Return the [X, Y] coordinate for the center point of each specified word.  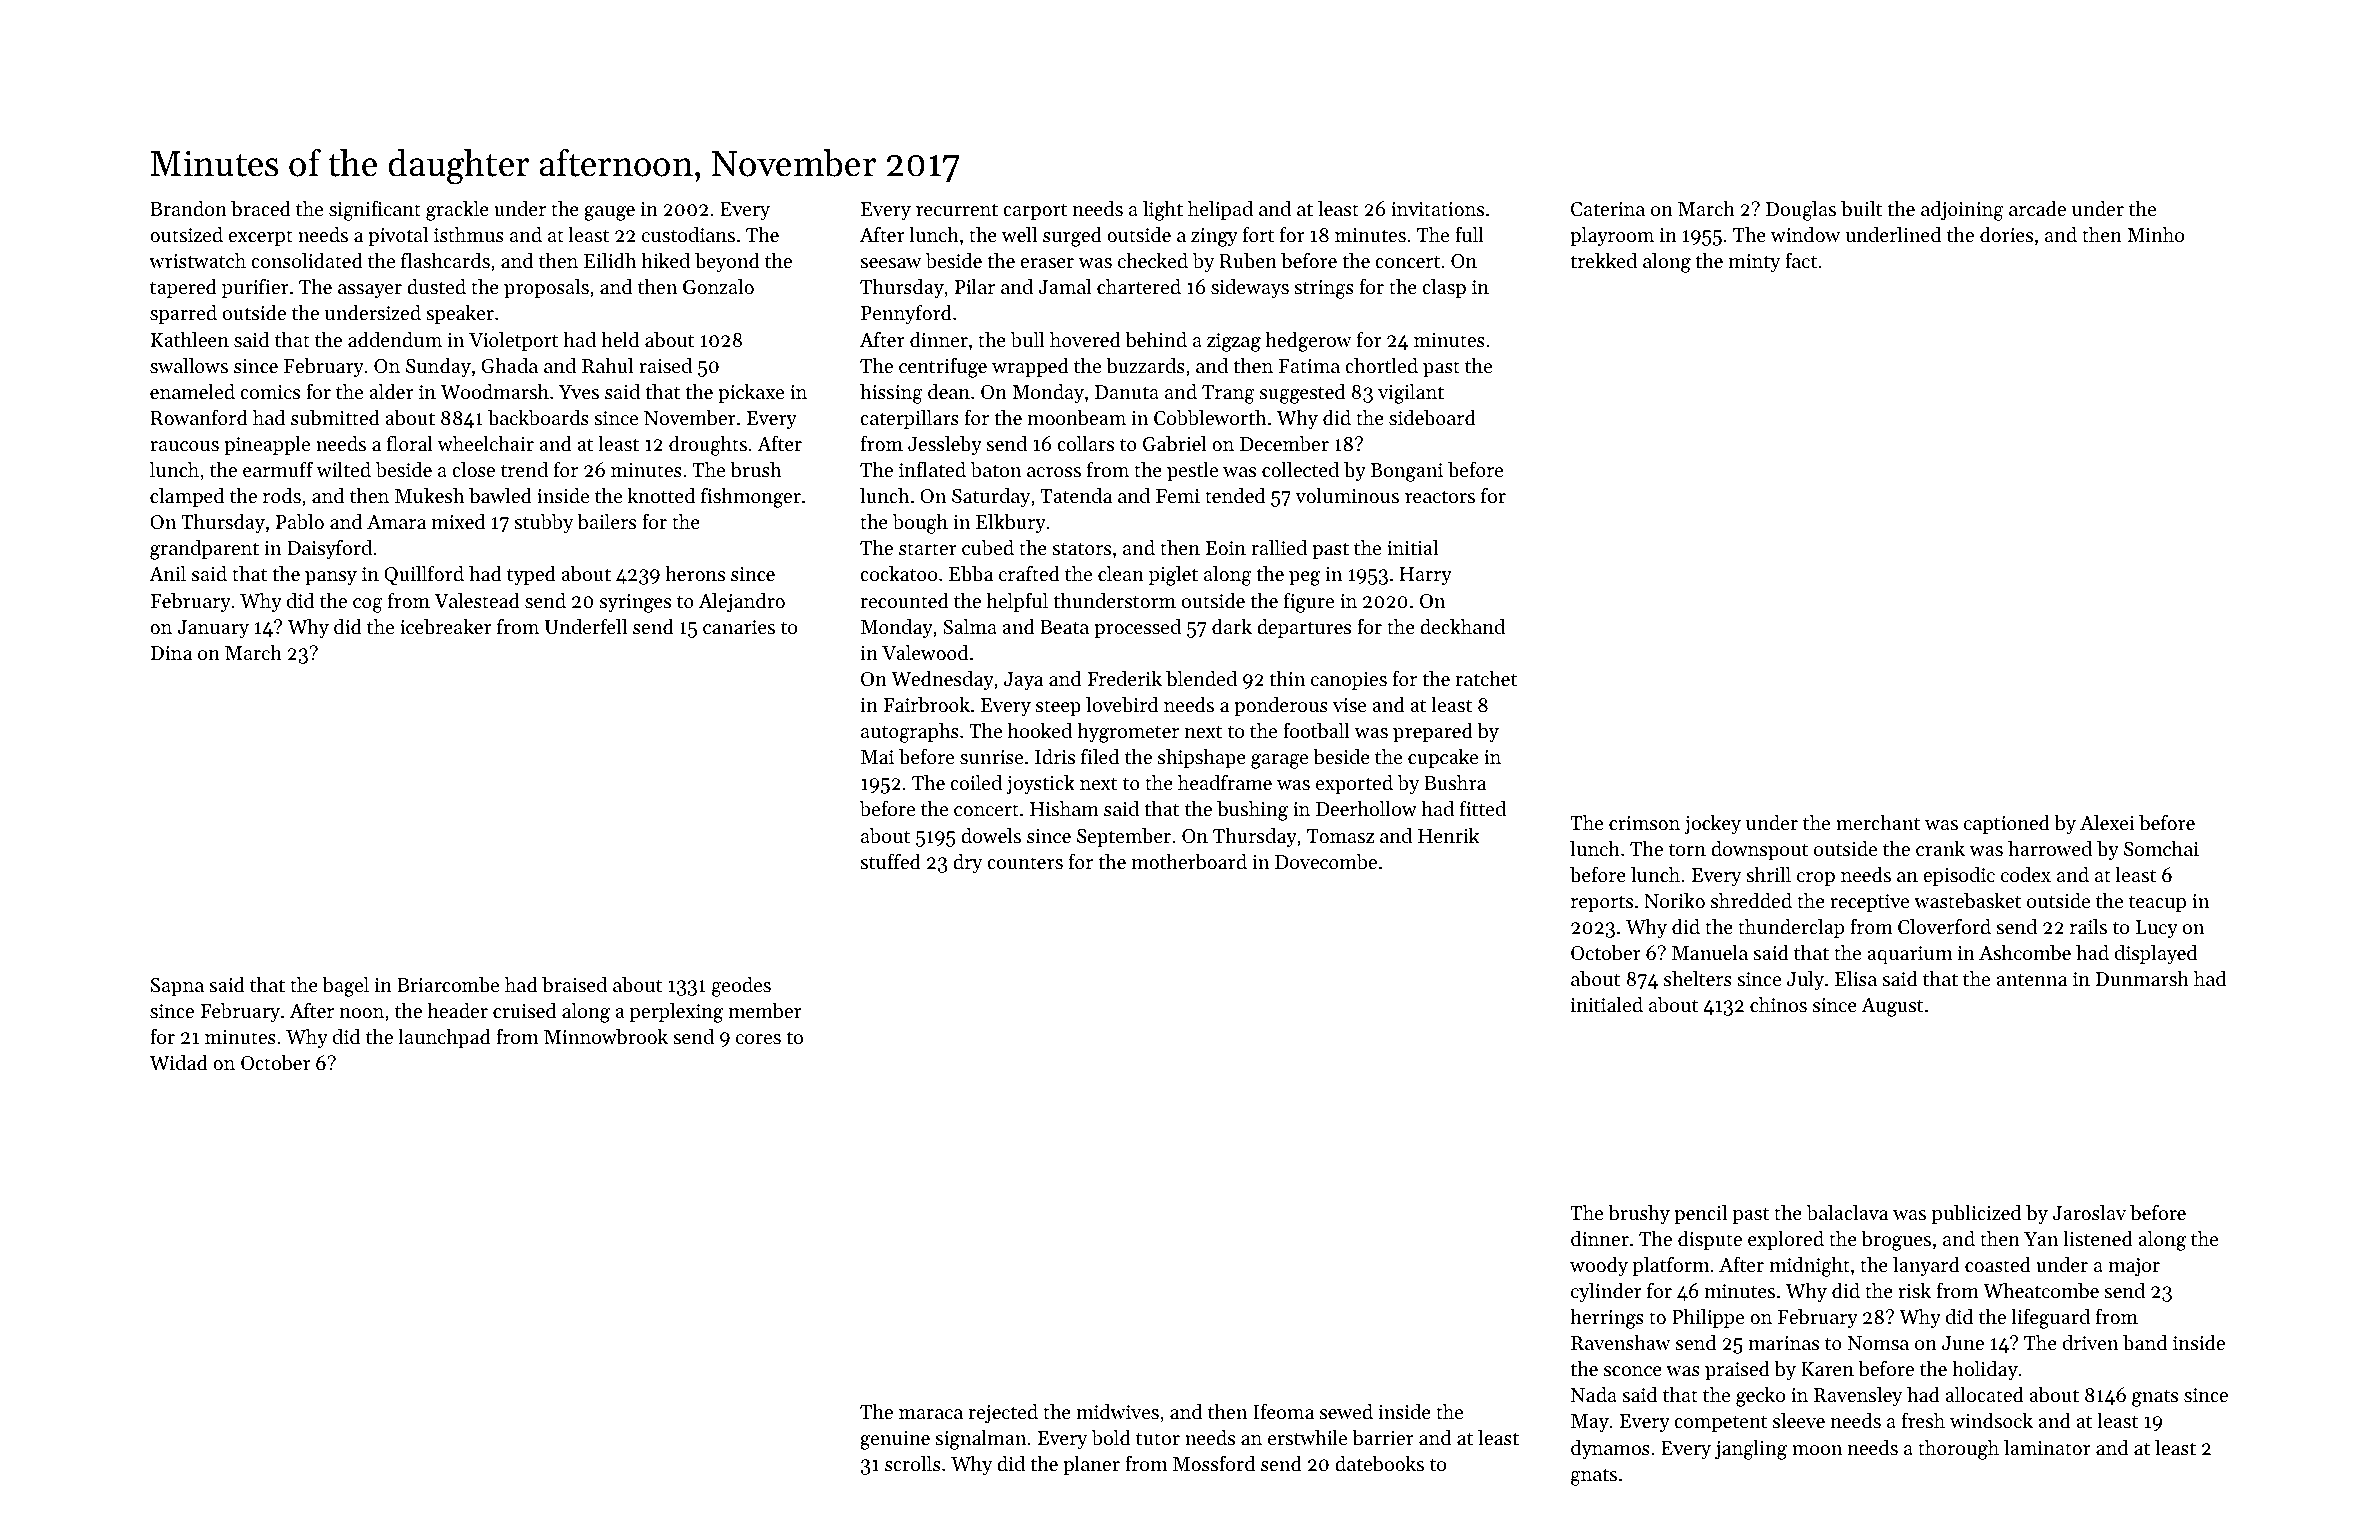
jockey [1713, 825]
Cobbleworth [1210, 418]
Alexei [2107, 823]
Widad [179, 1062]
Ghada [509, 366]
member [765, 1011]
